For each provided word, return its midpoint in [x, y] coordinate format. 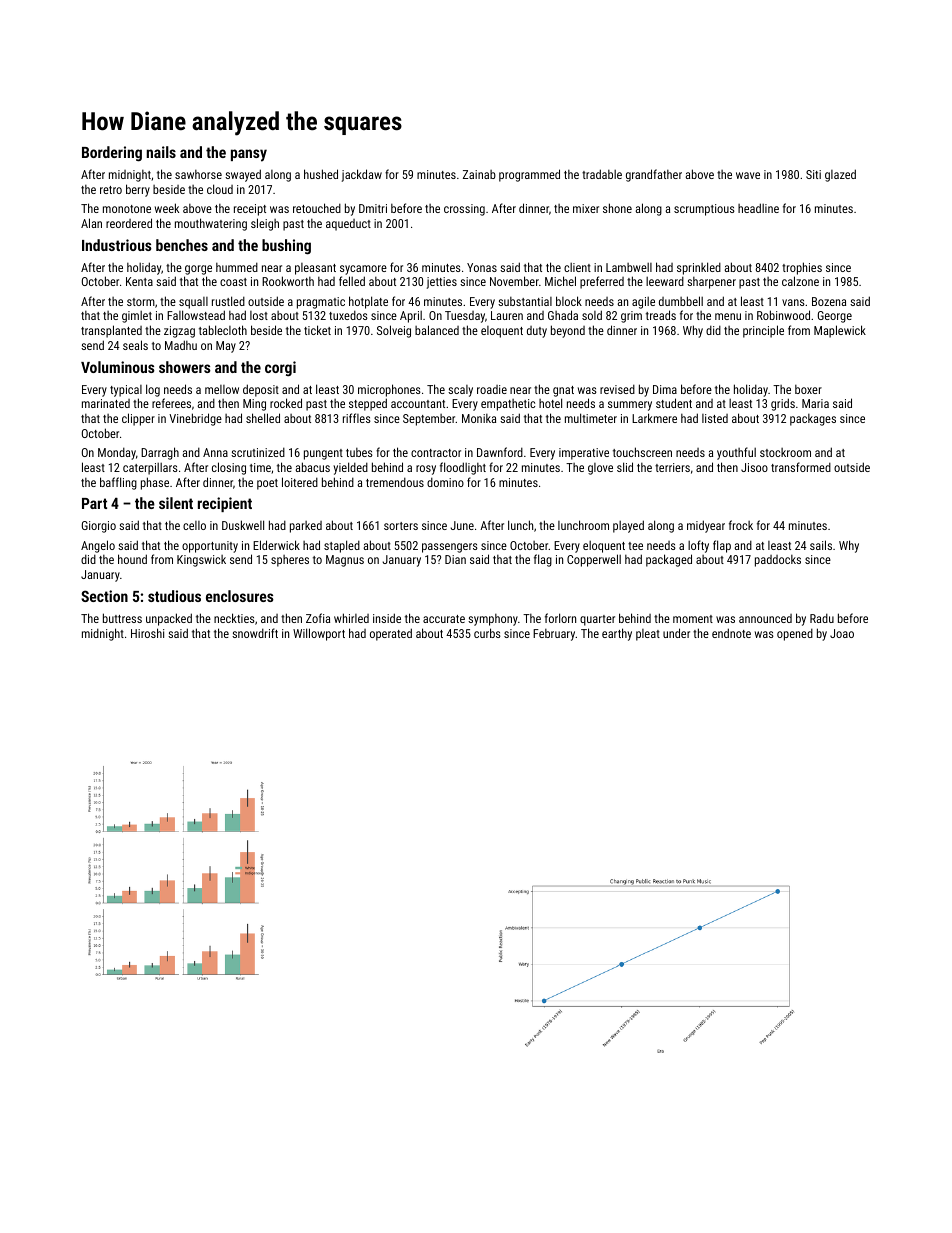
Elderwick [276, 545]
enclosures [240, 596]
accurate [444, 619]
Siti [813, 174]
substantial [525, 301]
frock [741, 525]
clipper [138, 419]
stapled [342, 546]
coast [233, 282]
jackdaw [362, 175]
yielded [350, 468]
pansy [249, 155]
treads [661, 315]
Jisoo [754, 467]
